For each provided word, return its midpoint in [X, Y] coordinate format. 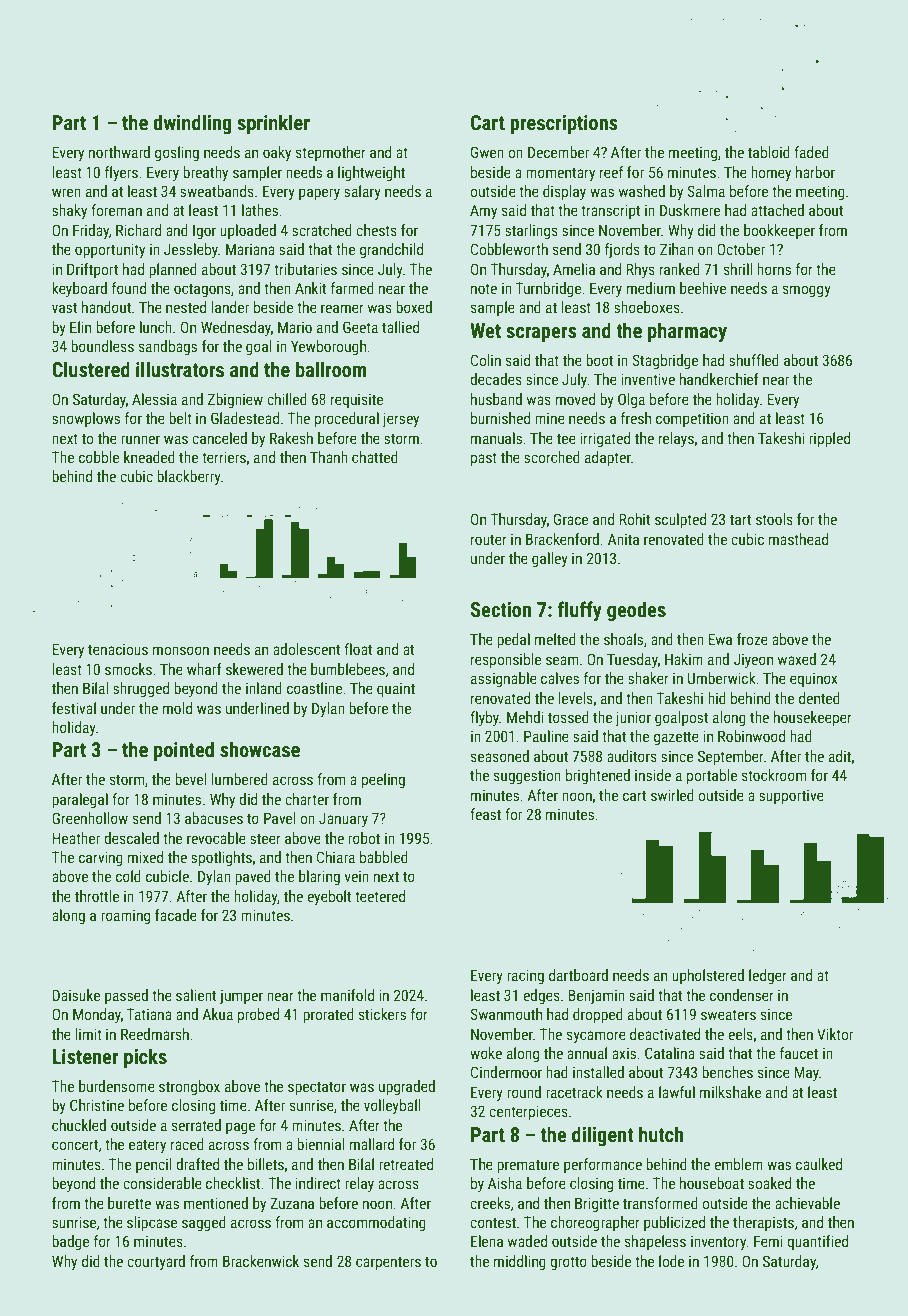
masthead [798, 539]
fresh [636, 418]
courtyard [156, 1262]
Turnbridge [548, 289]
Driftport [92, 270]
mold [177, 708]
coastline [314, 688]
